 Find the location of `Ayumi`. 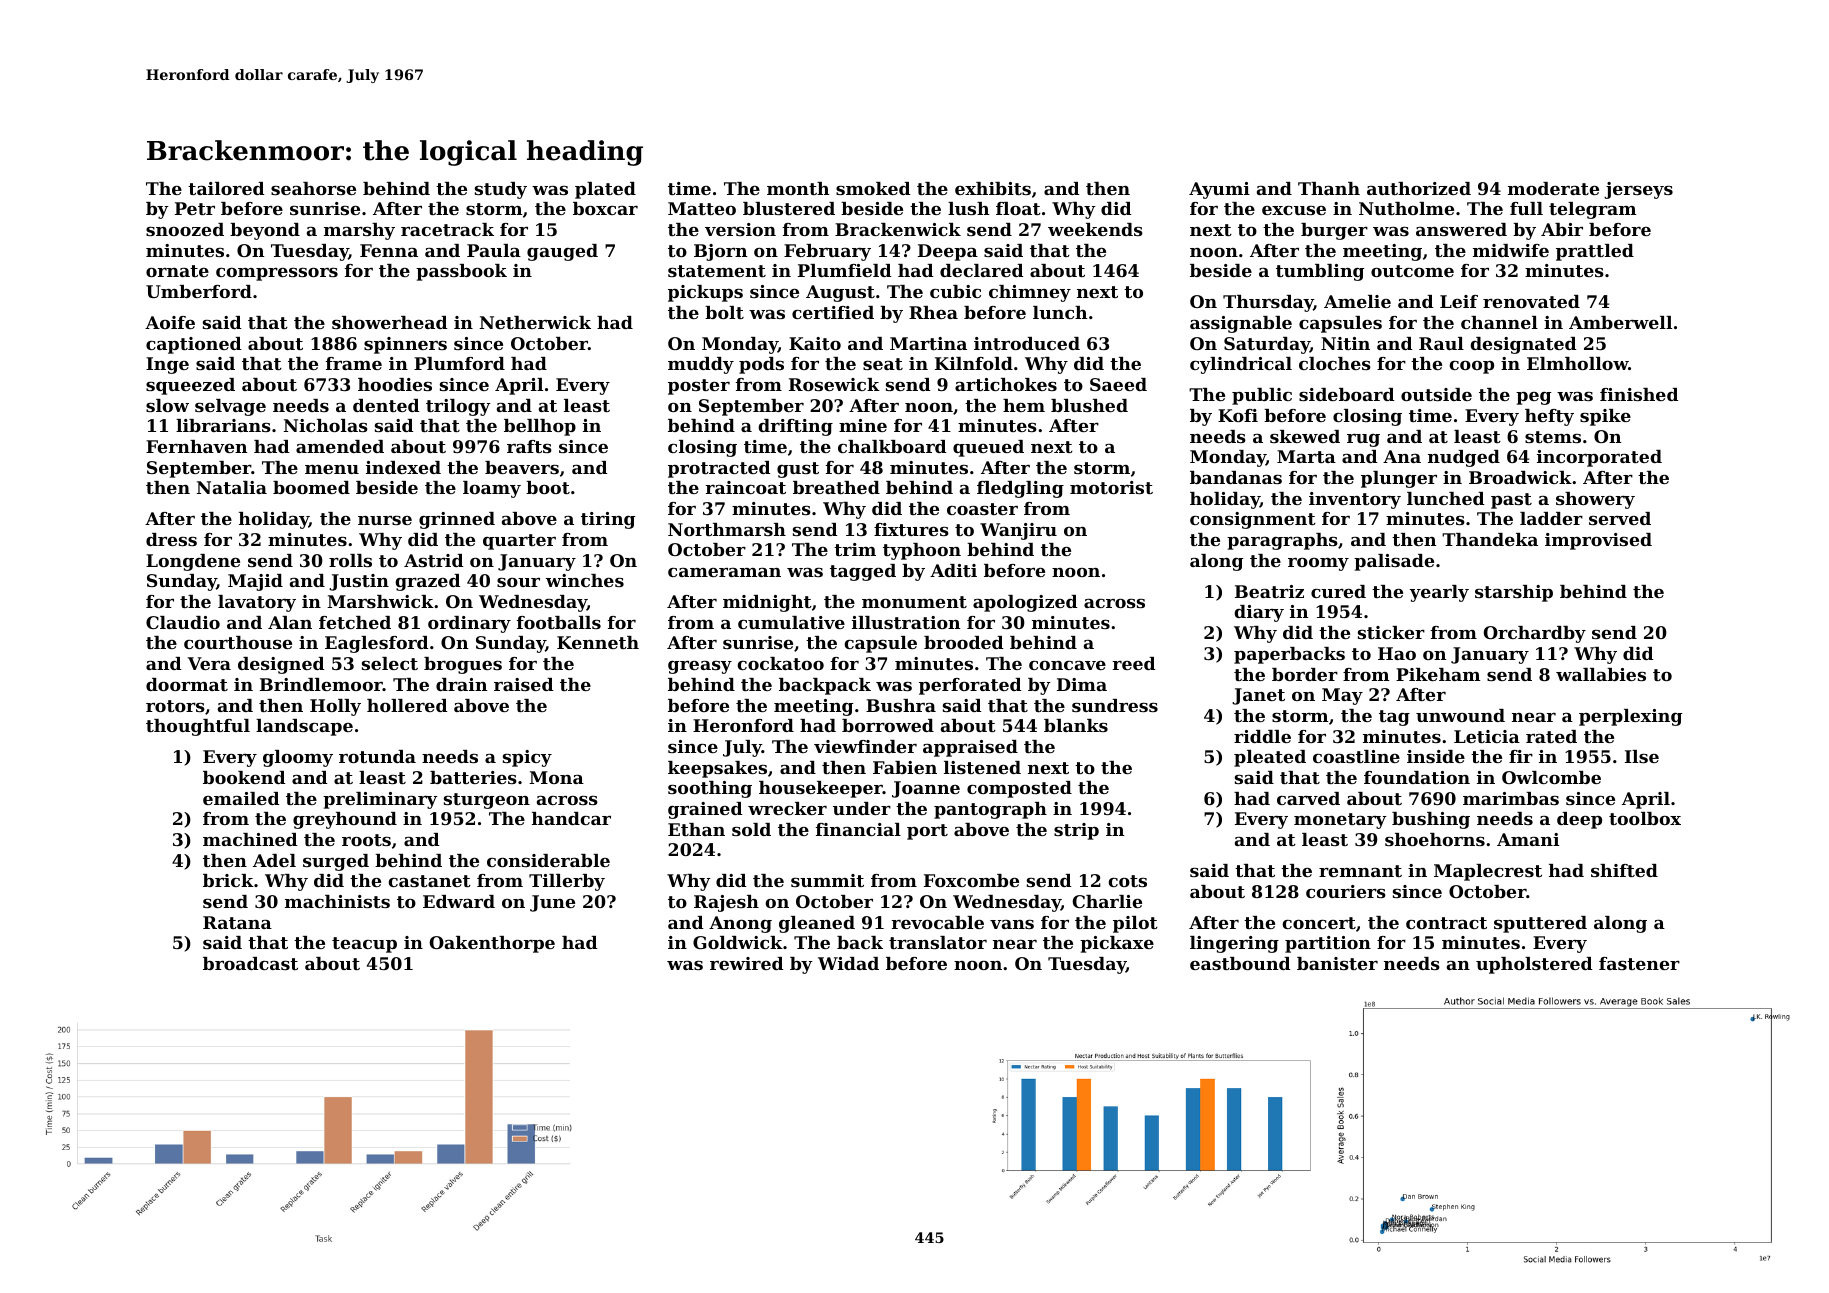

Ayumi is located at coordinates (1219, 190).
